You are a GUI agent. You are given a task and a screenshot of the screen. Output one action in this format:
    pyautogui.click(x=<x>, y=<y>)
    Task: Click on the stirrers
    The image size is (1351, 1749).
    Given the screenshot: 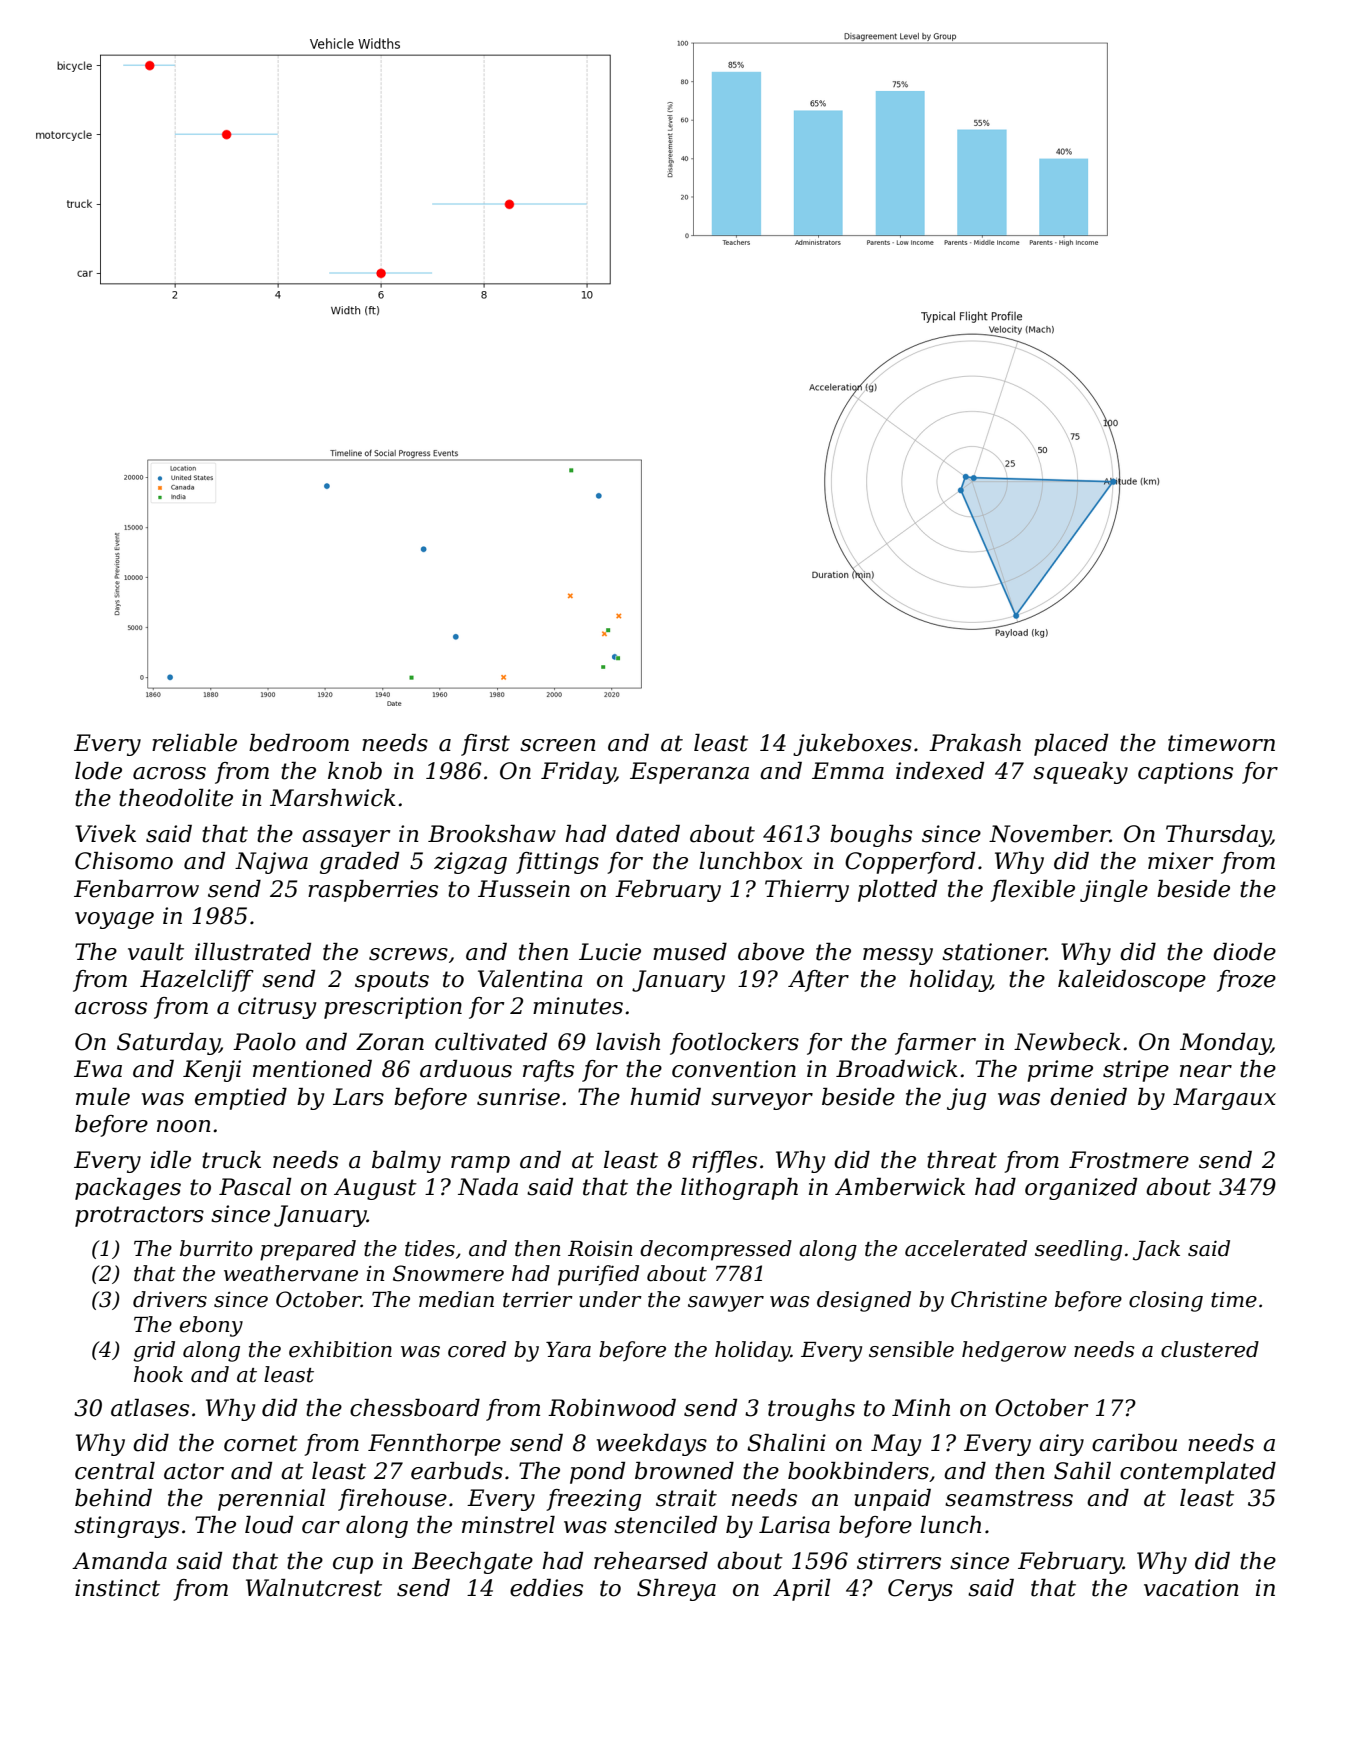 What is the action you would take?
    pyautogui.click(x=899, y=1561)
